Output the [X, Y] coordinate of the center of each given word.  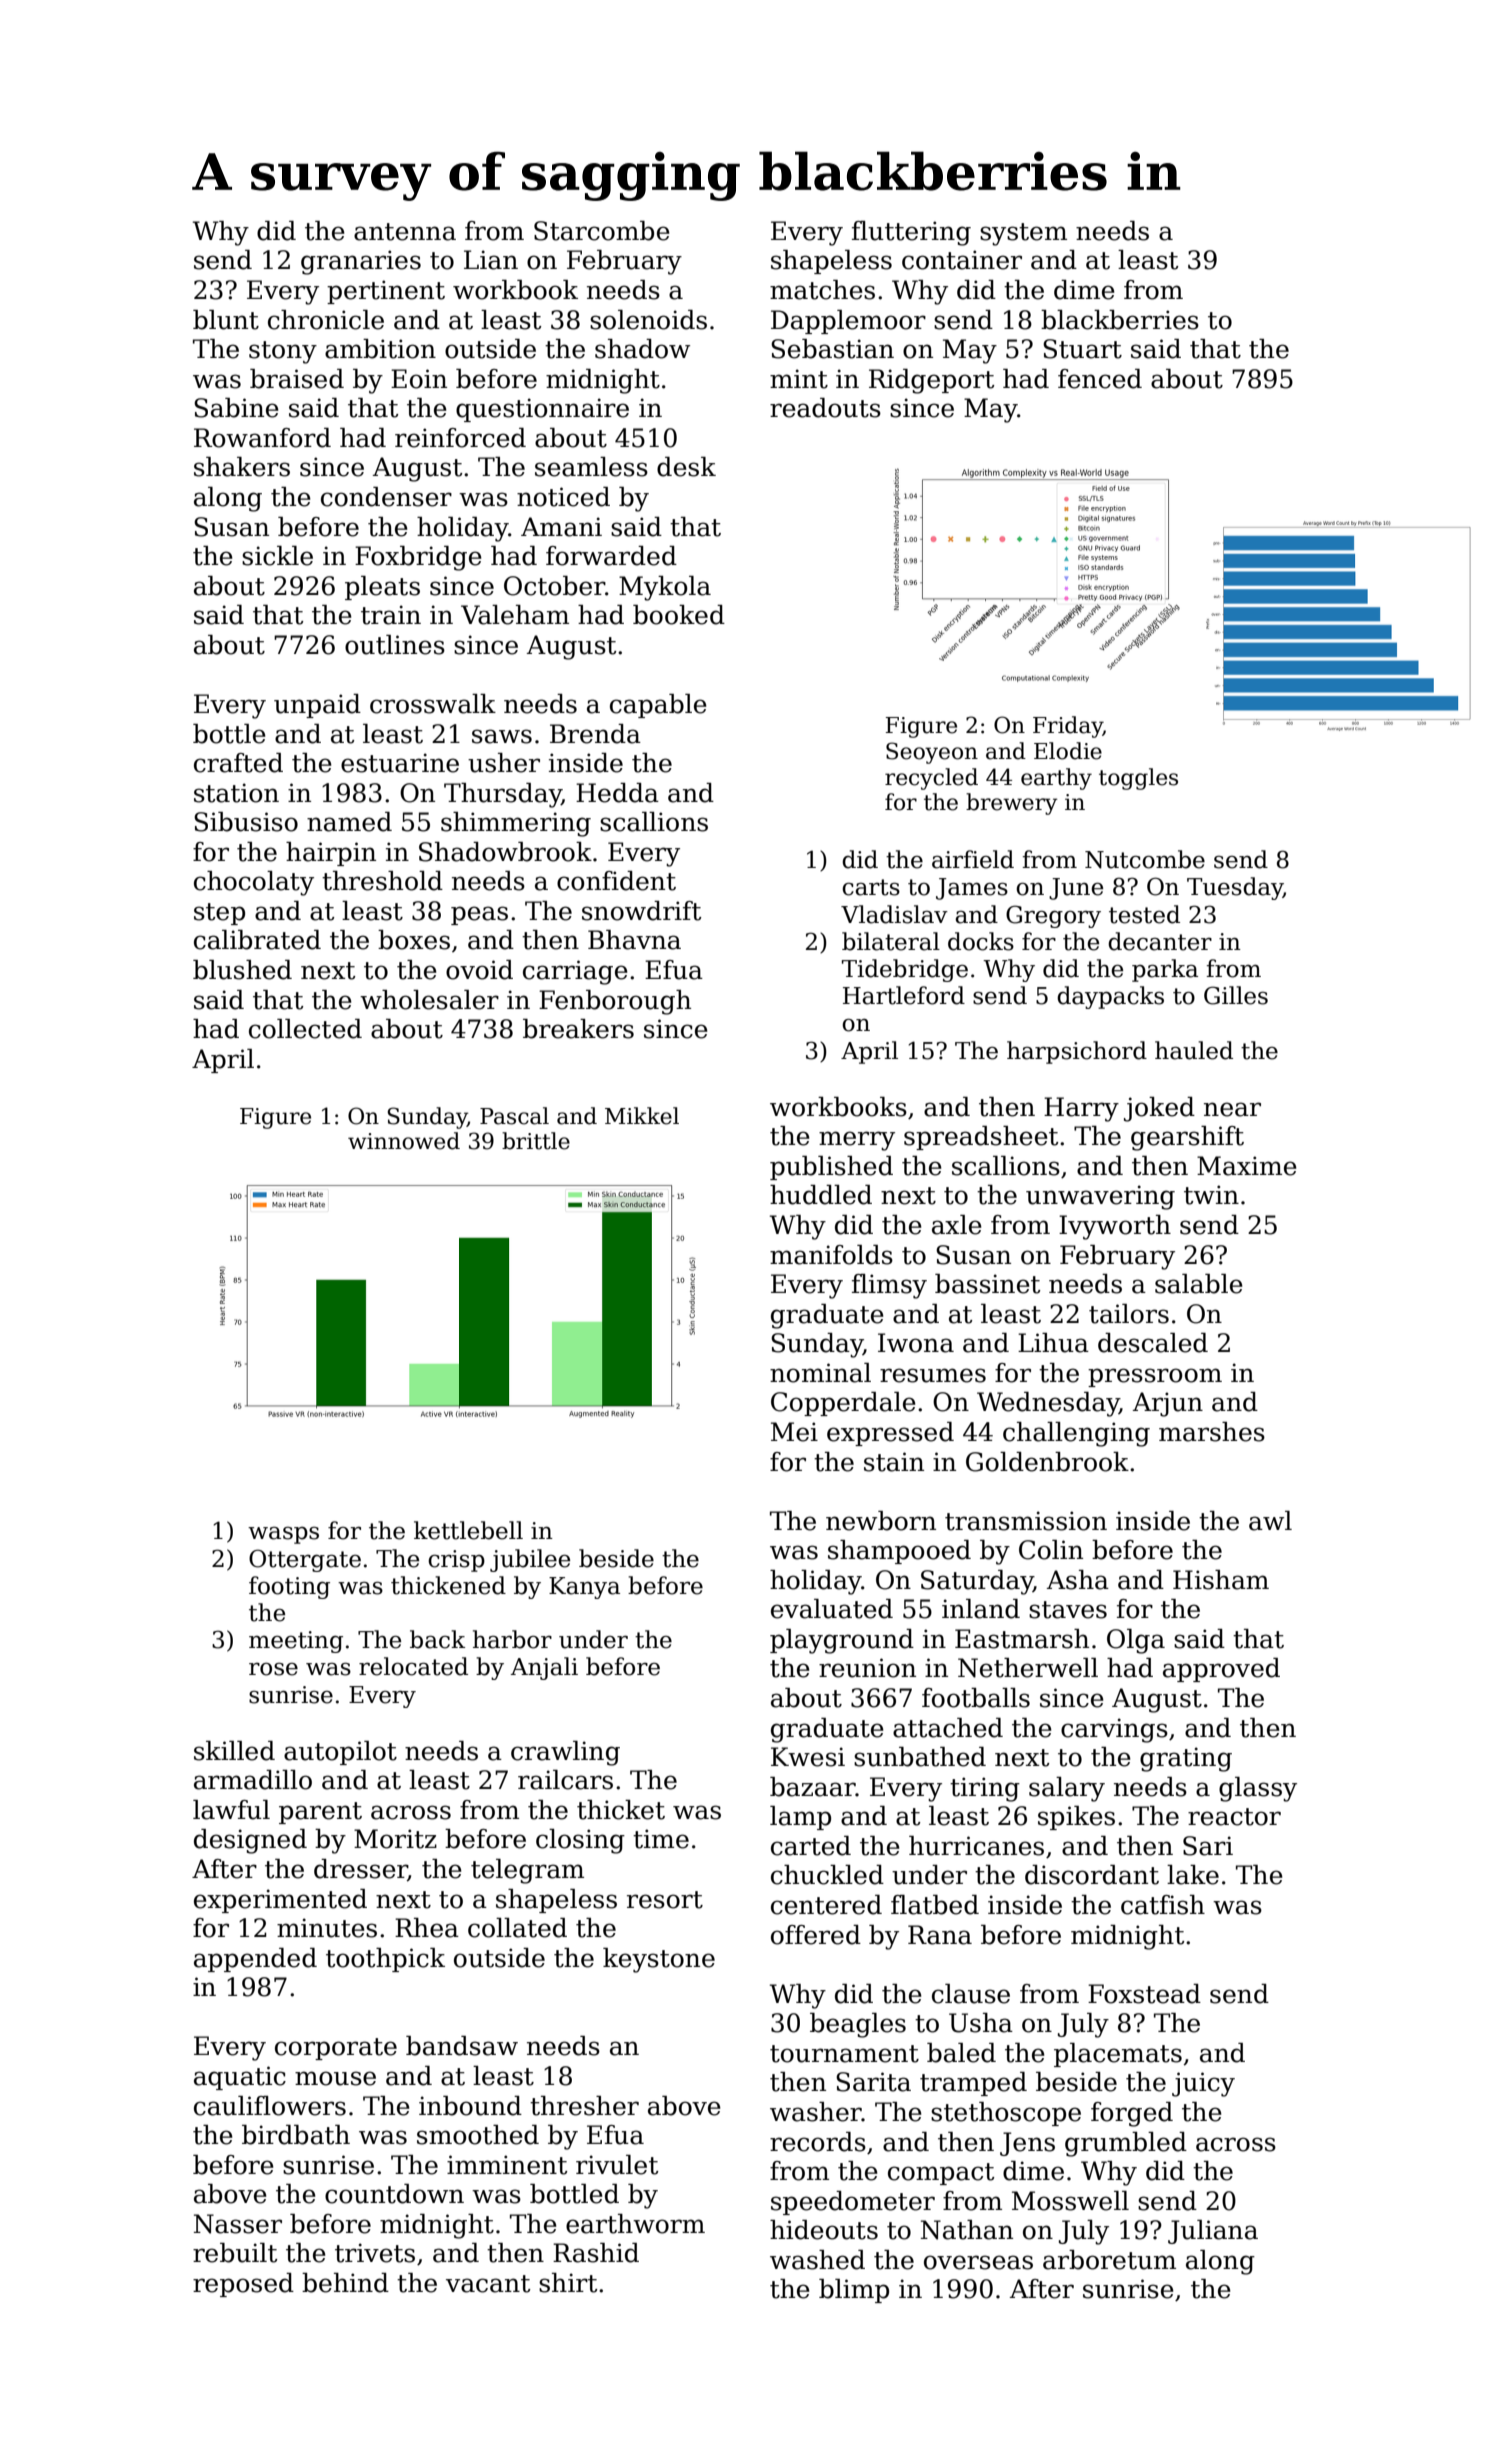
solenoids [648, 320]
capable [658, 706]
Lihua [1053, 1343]
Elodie [1068, 751]
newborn [881, 1521]
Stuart [1082, 349]
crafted [238, 763]
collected [305, 1029]
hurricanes [976, 1846]
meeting [296, 1642]
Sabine [236, 408]
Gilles [1236, 995]
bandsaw [462, 2046]
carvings [1114, 1730]
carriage [575, 972]
